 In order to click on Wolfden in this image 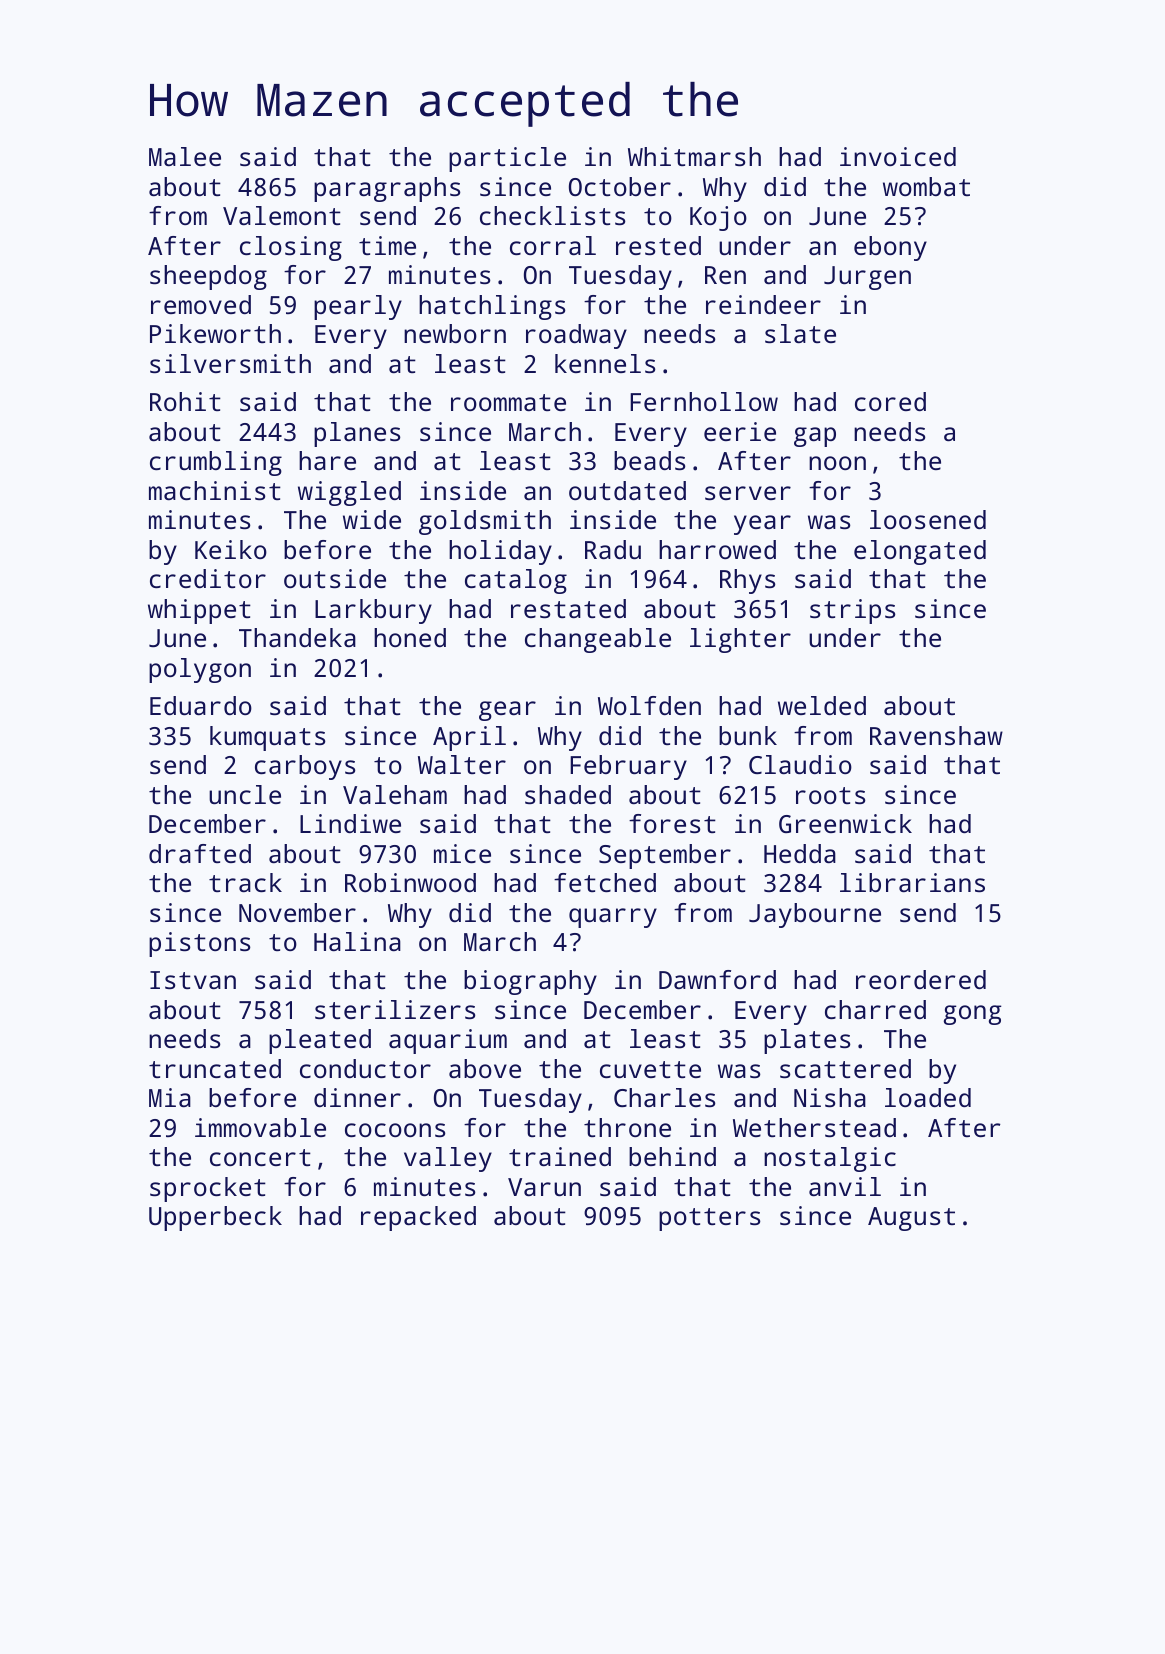, I will do `click(649, 705)`.
